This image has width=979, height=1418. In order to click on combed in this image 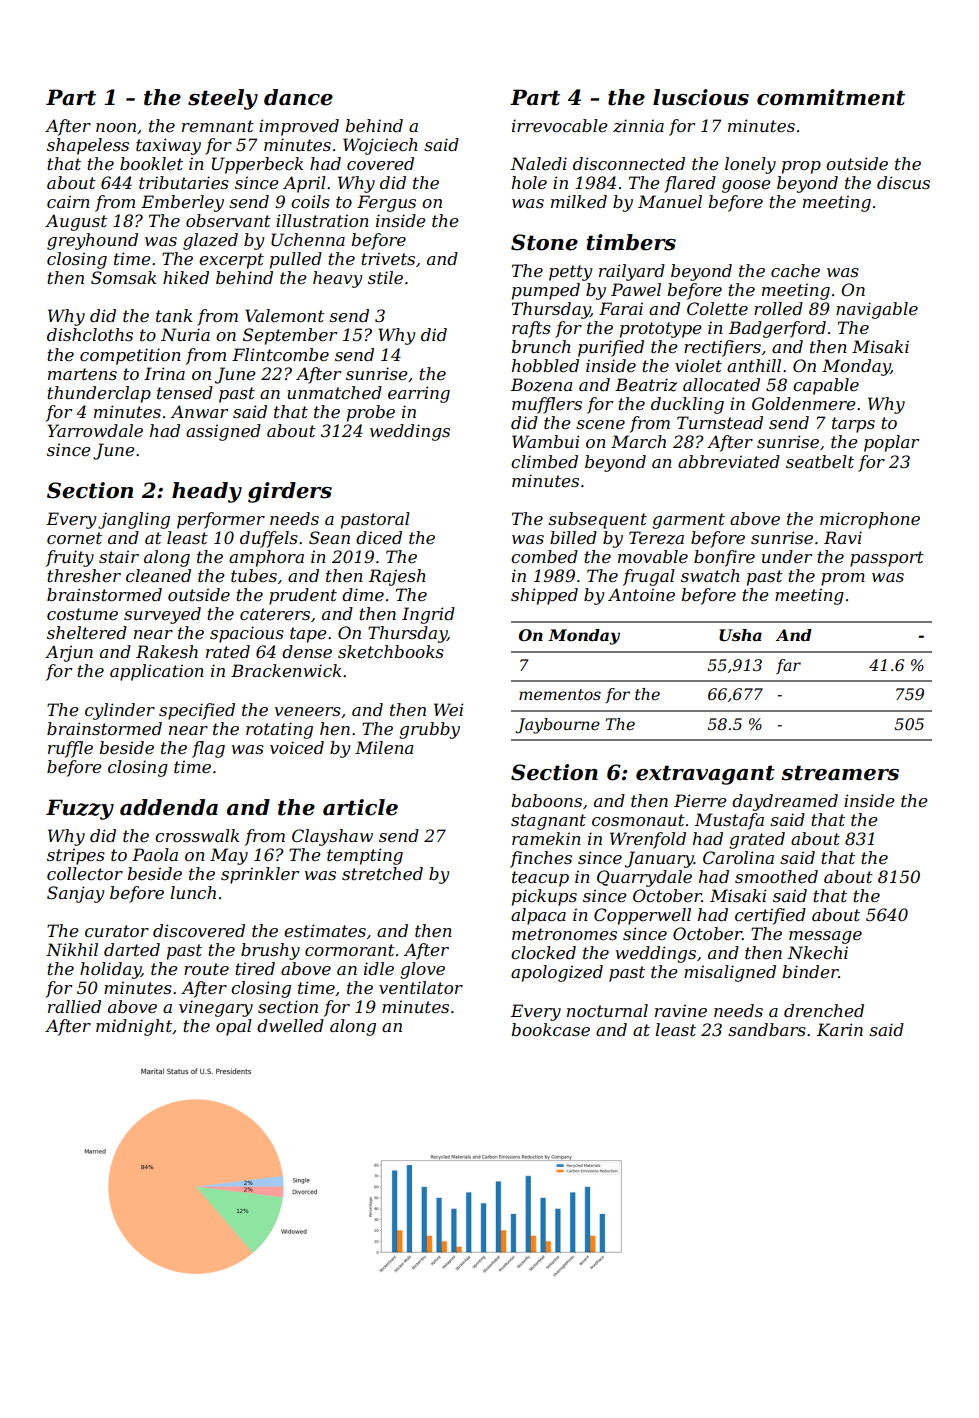, I will do `click(544, 556)`.
